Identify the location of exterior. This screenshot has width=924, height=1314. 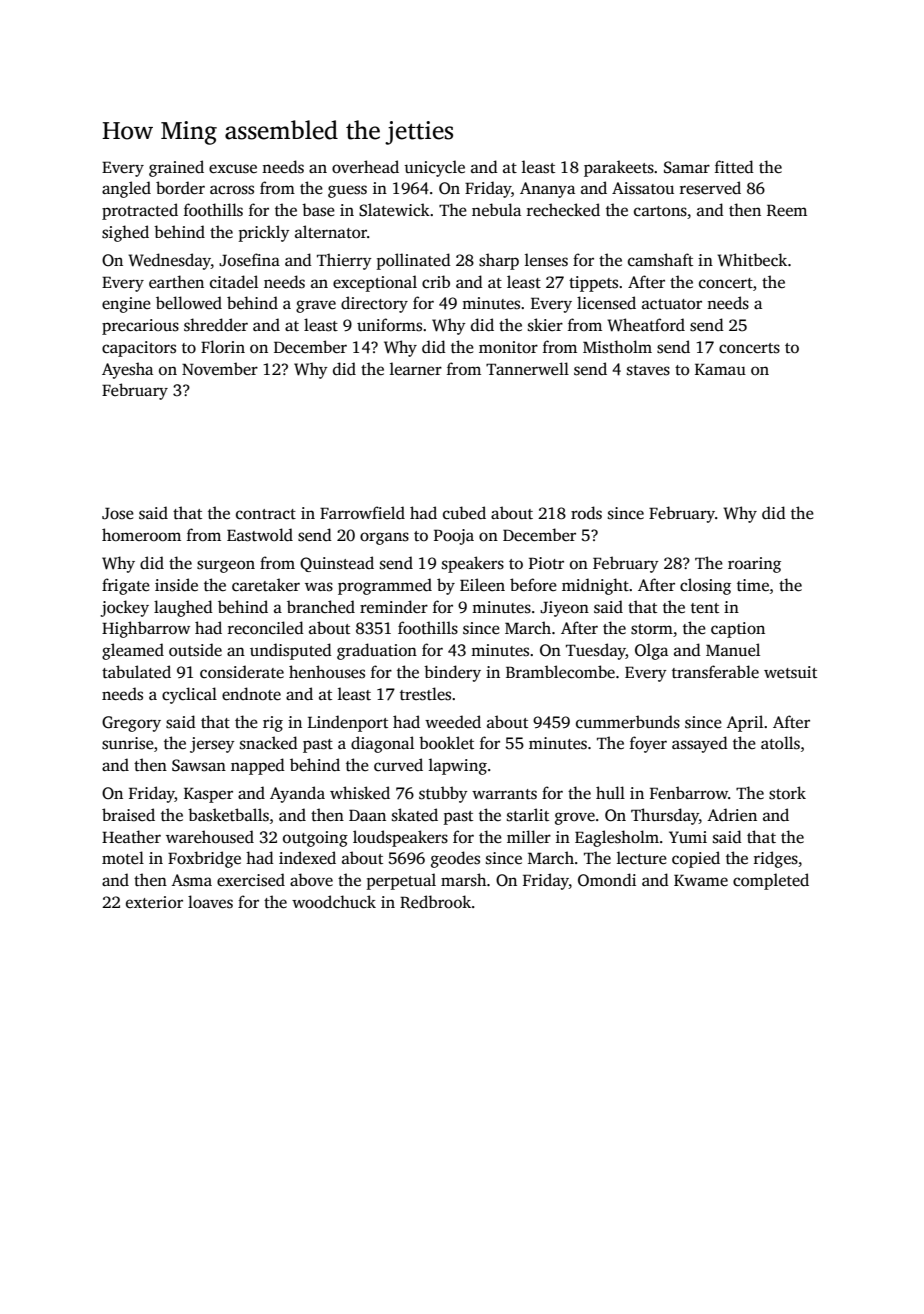
(154, 902).
